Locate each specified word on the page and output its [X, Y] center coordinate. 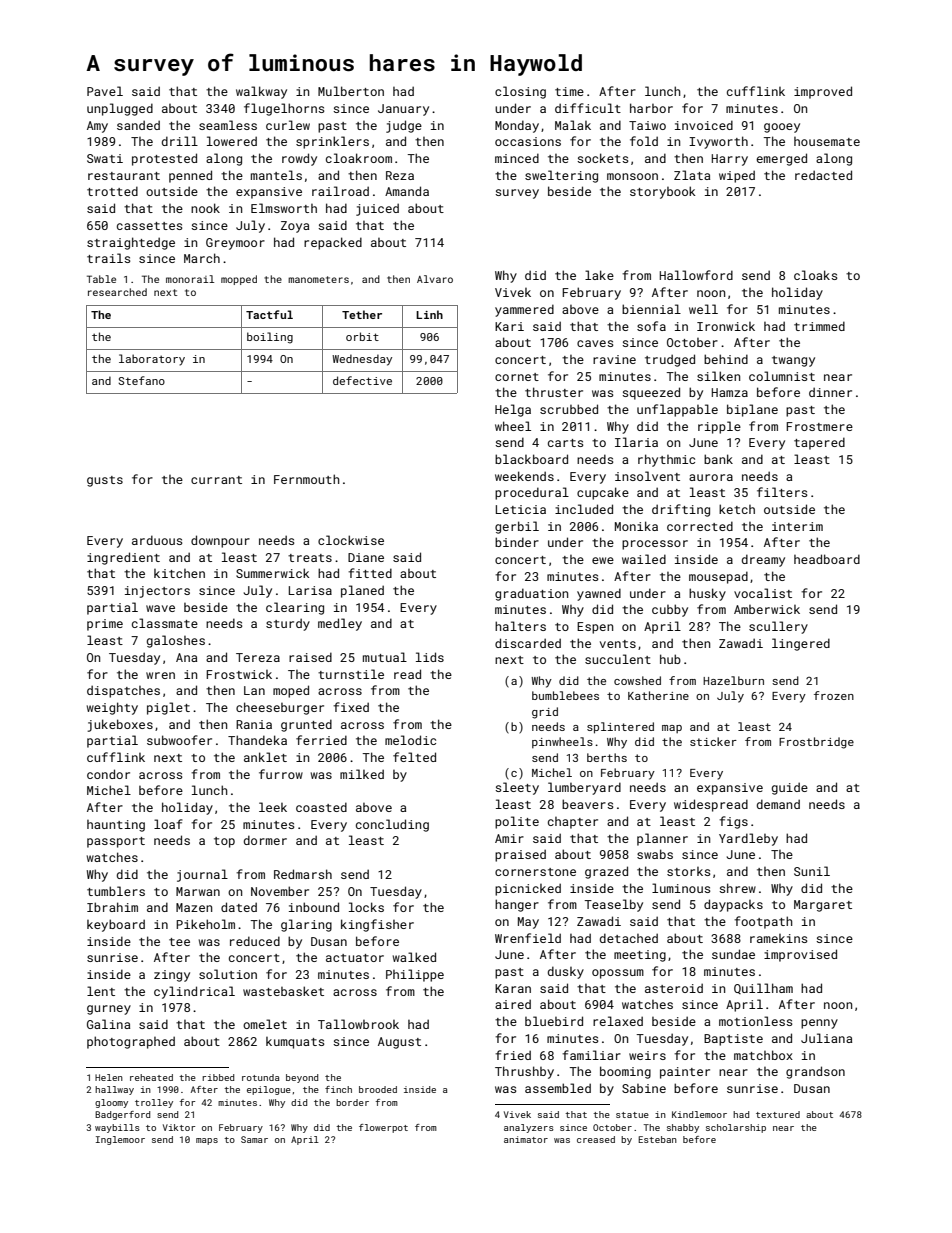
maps [207, 1141]
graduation [531, 594]
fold [644, 141]
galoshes [176, 641]
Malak [573, 125]
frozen [834, 695]
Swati [105, 158]
